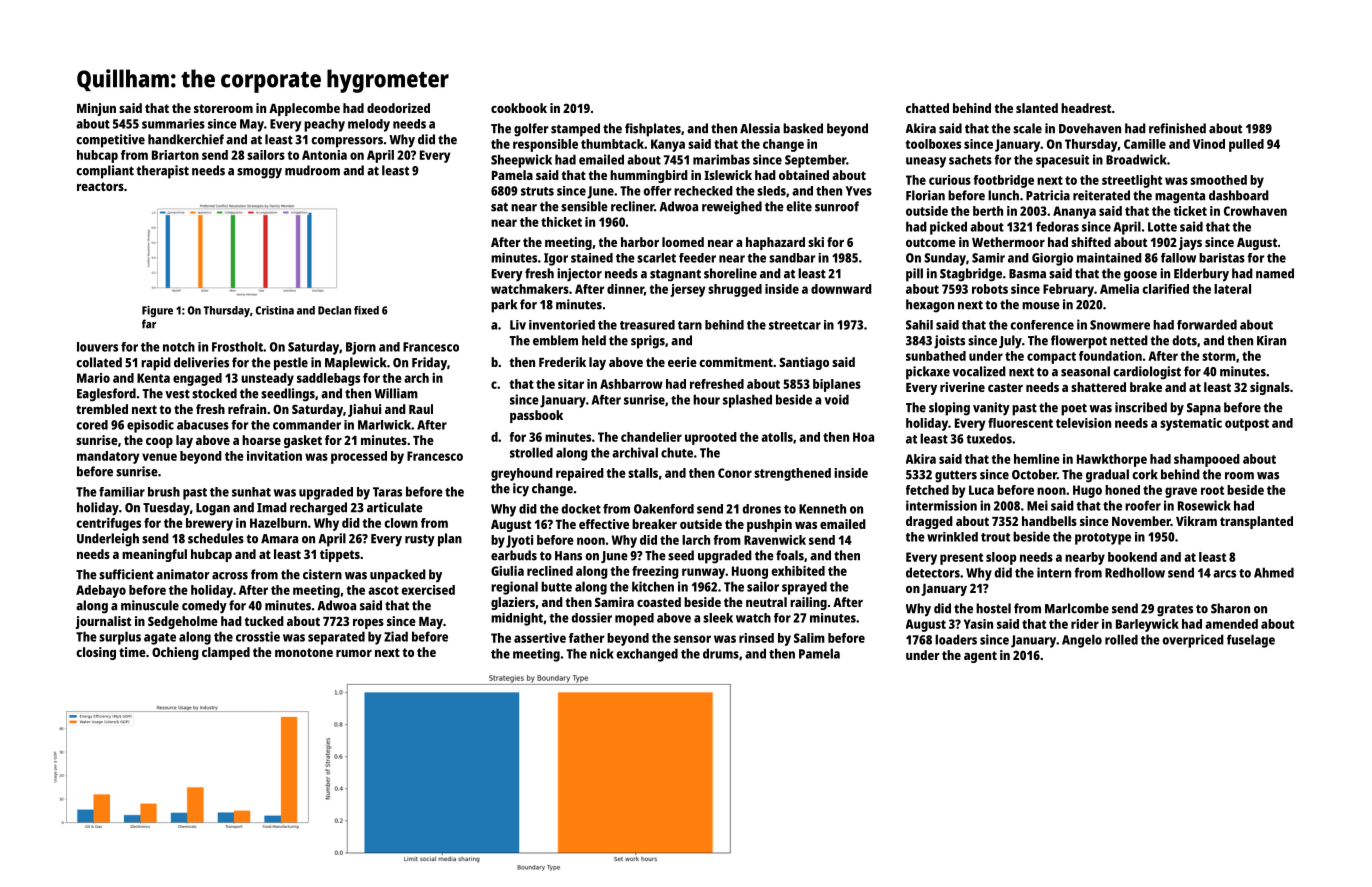  I want to click on breaker, so click(654, 524).
